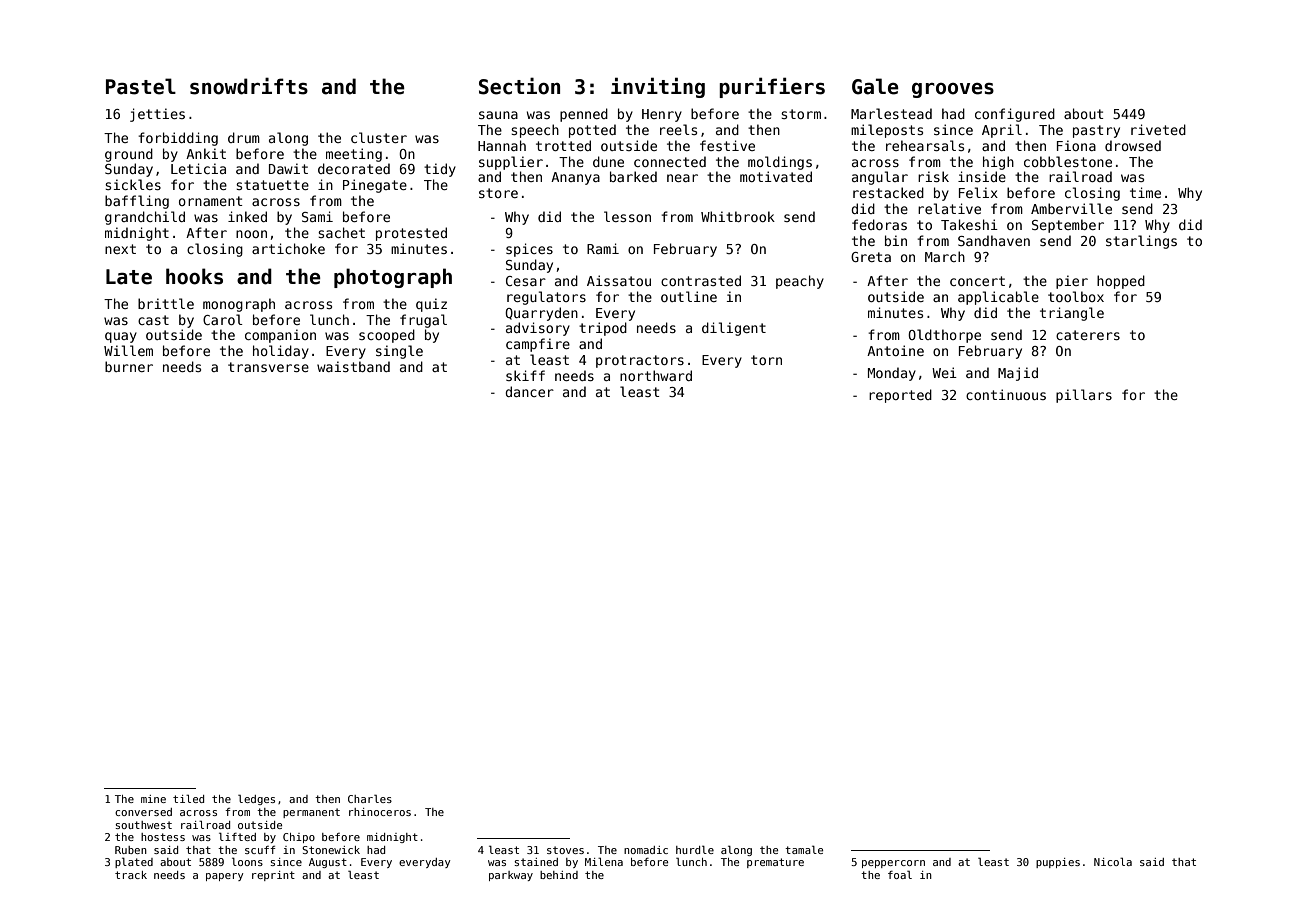 The height and width of the screenshot is (924, 1308). Describe the element at coordinates (658, 87) in the screenshot. I see `inviting` at that location.
